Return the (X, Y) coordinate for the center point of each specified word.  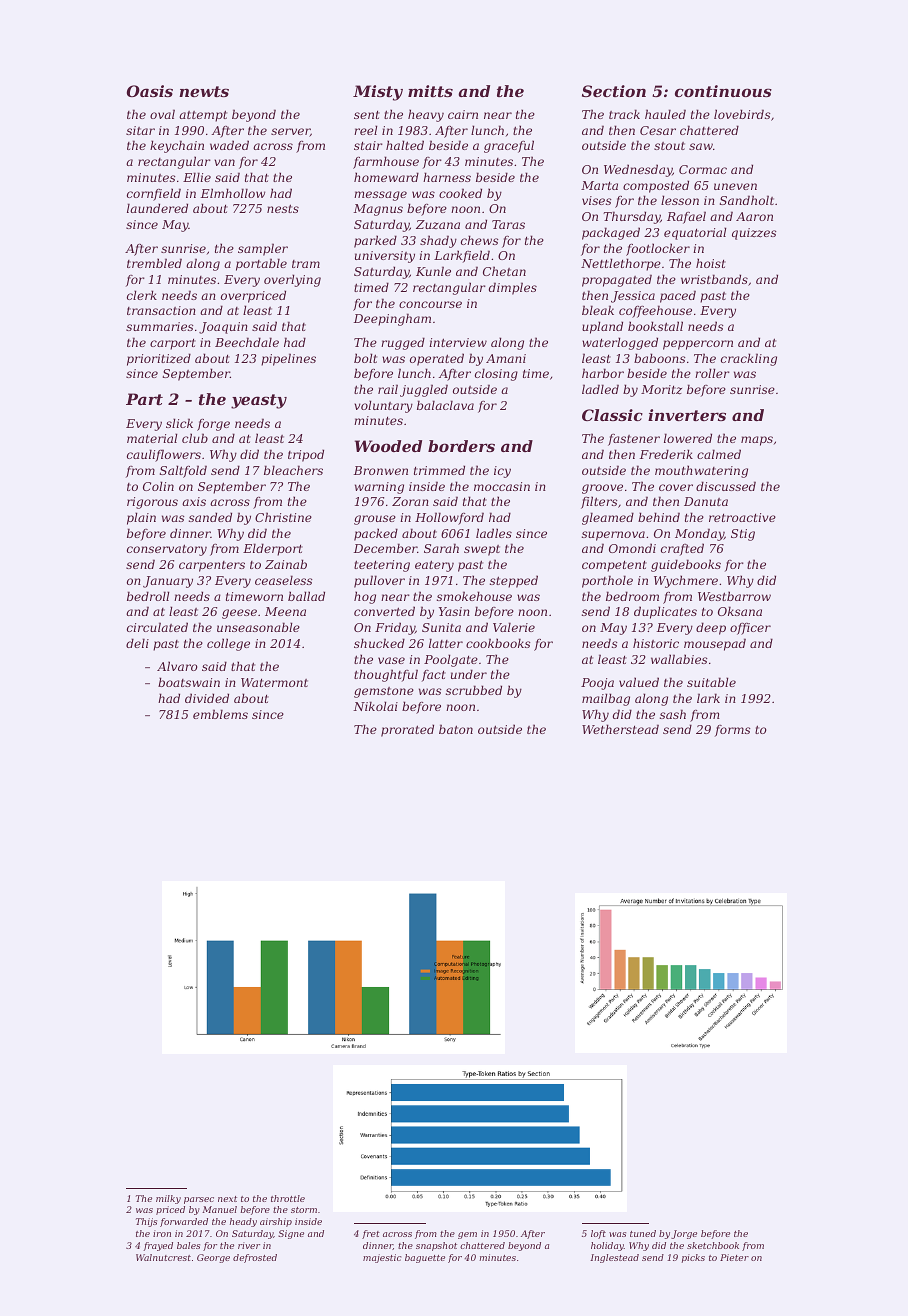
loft (598, 1234)
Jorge (684, 1234)
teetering (382, 566)
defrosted (255, 1258)
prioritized (159, 359)
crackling (749, 359)
